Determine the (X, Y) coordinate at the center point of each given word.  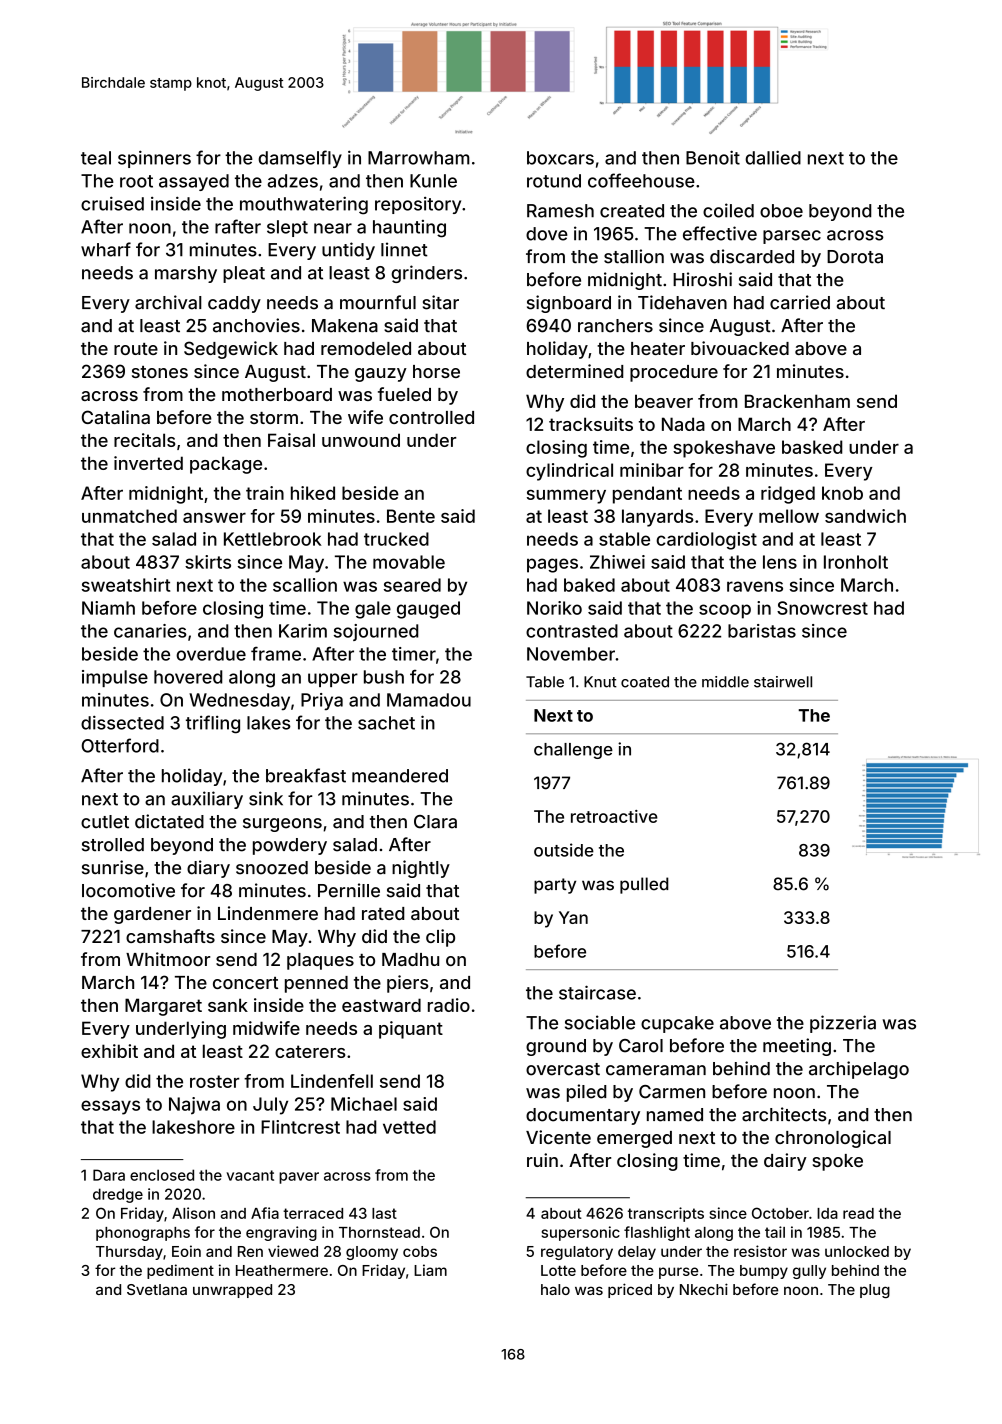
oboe (781, 211)
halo (555, 1289)
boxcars (560, 158)
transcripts (666, 1214)
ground (556, 1047)
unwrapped (232, 1291)
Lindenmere (268, 913)
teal (96, 158)
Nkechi (704, 1289)
